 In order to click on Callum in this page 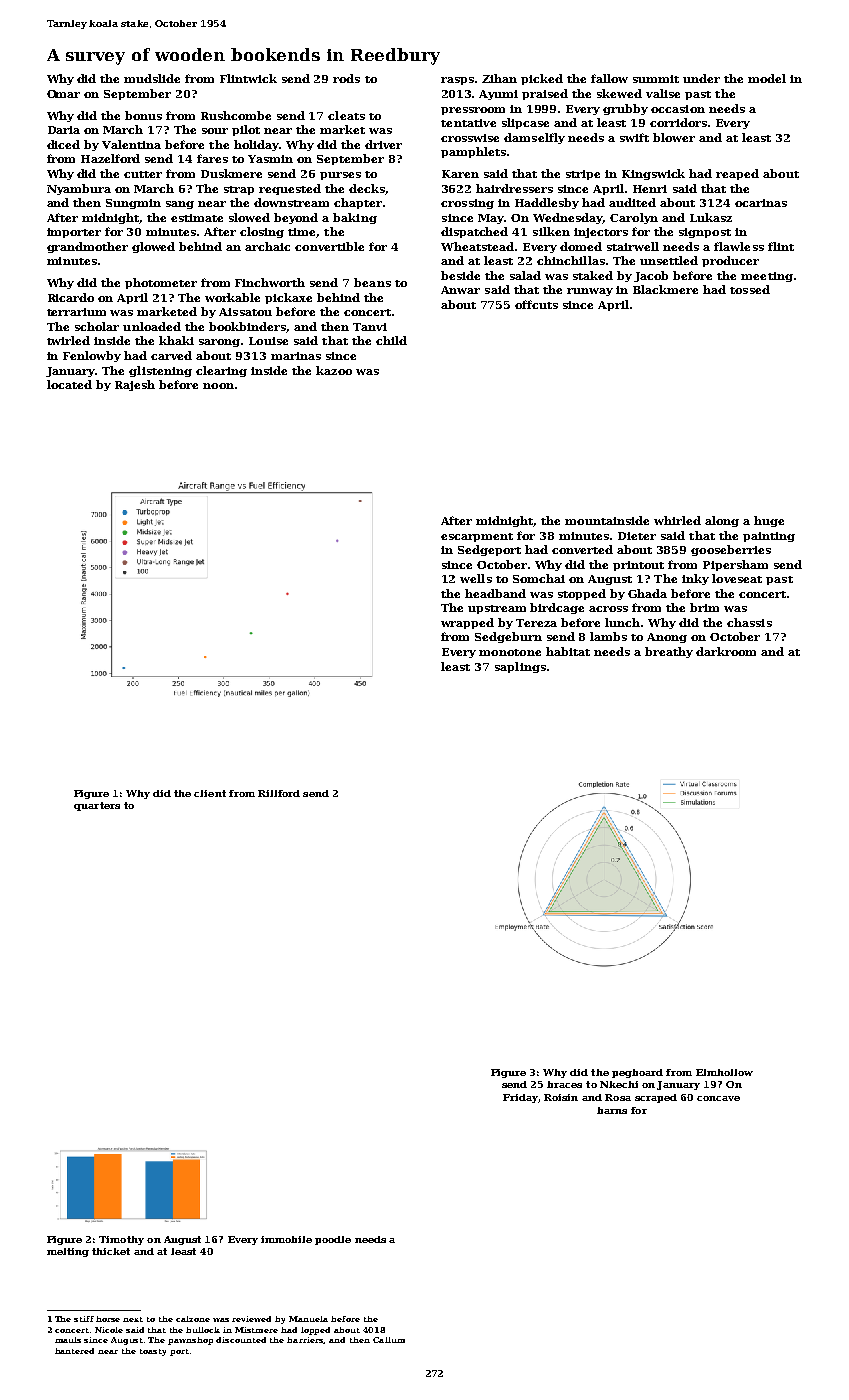, I will do `click(389, 1340)`.
